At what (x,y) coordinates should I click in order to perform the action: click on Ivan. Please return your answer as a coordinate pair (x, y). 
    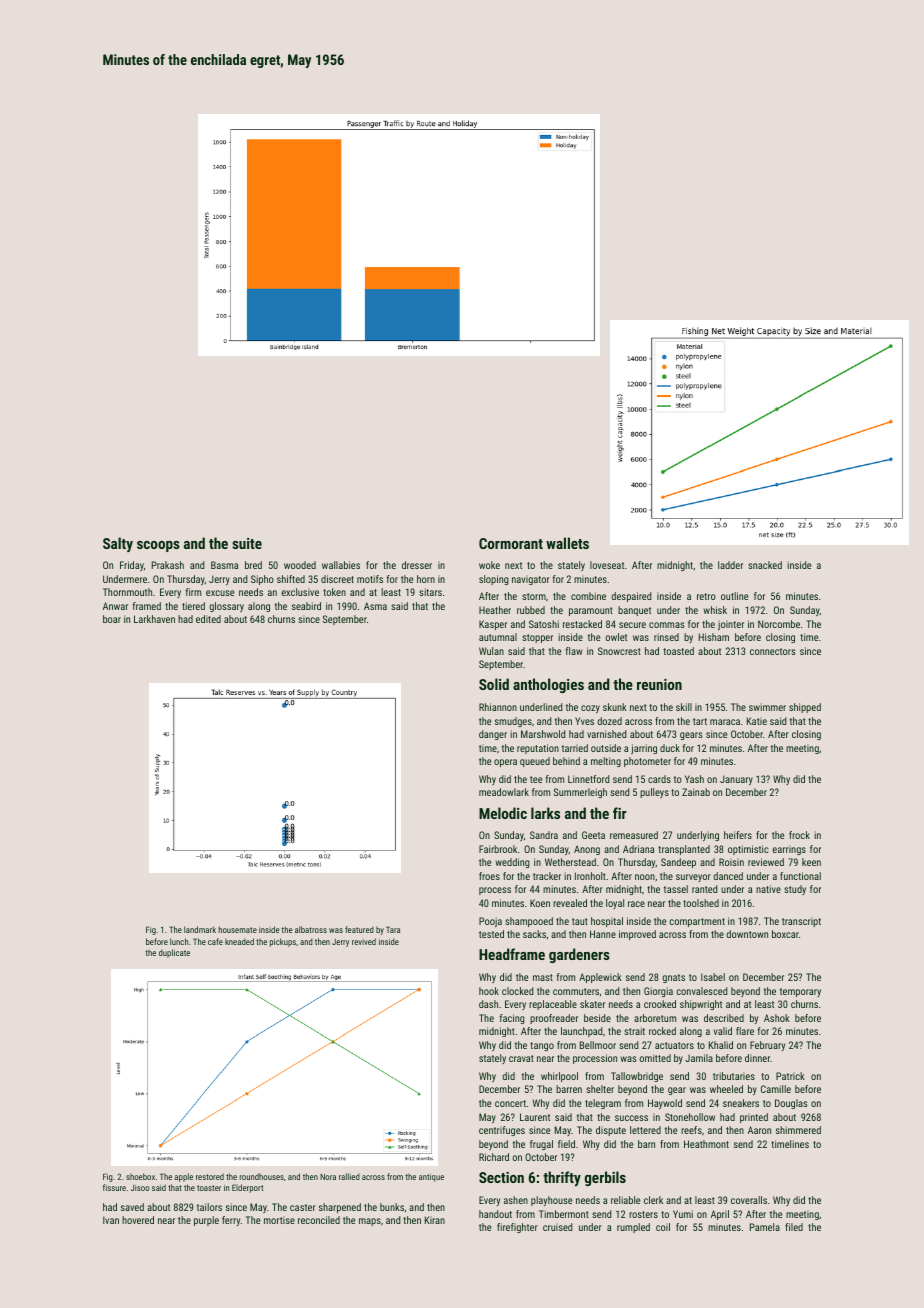
    Looking at the image, I should click on (111, 1220).
